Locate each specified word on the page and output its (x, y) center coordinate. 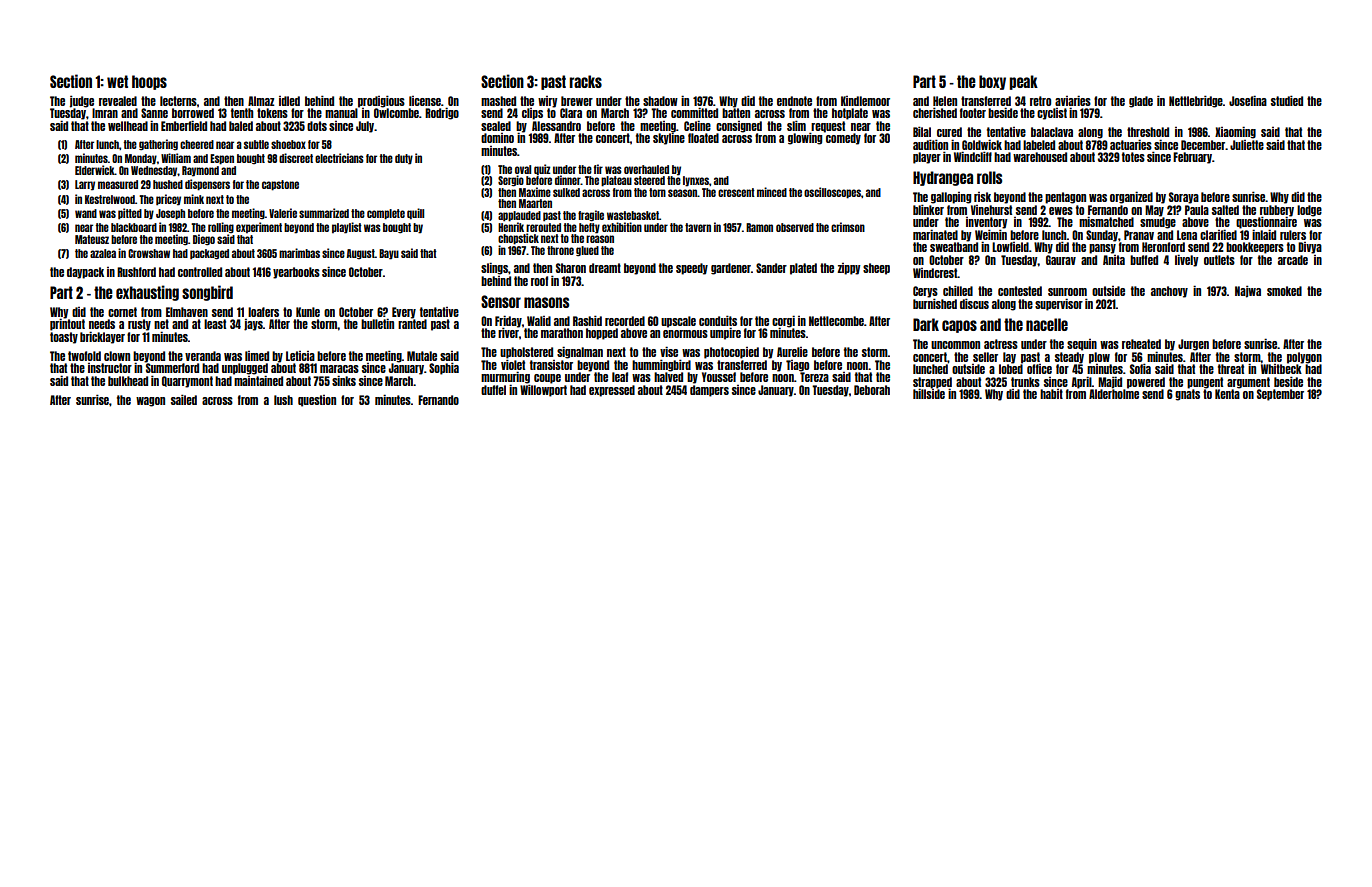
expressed (612, 391)
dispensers (207, 185)
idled (289, 101)
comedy (843, 139)
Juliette (1247, 145)
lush (283, 400)
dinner (568, 180)
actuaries (1131, 144)
